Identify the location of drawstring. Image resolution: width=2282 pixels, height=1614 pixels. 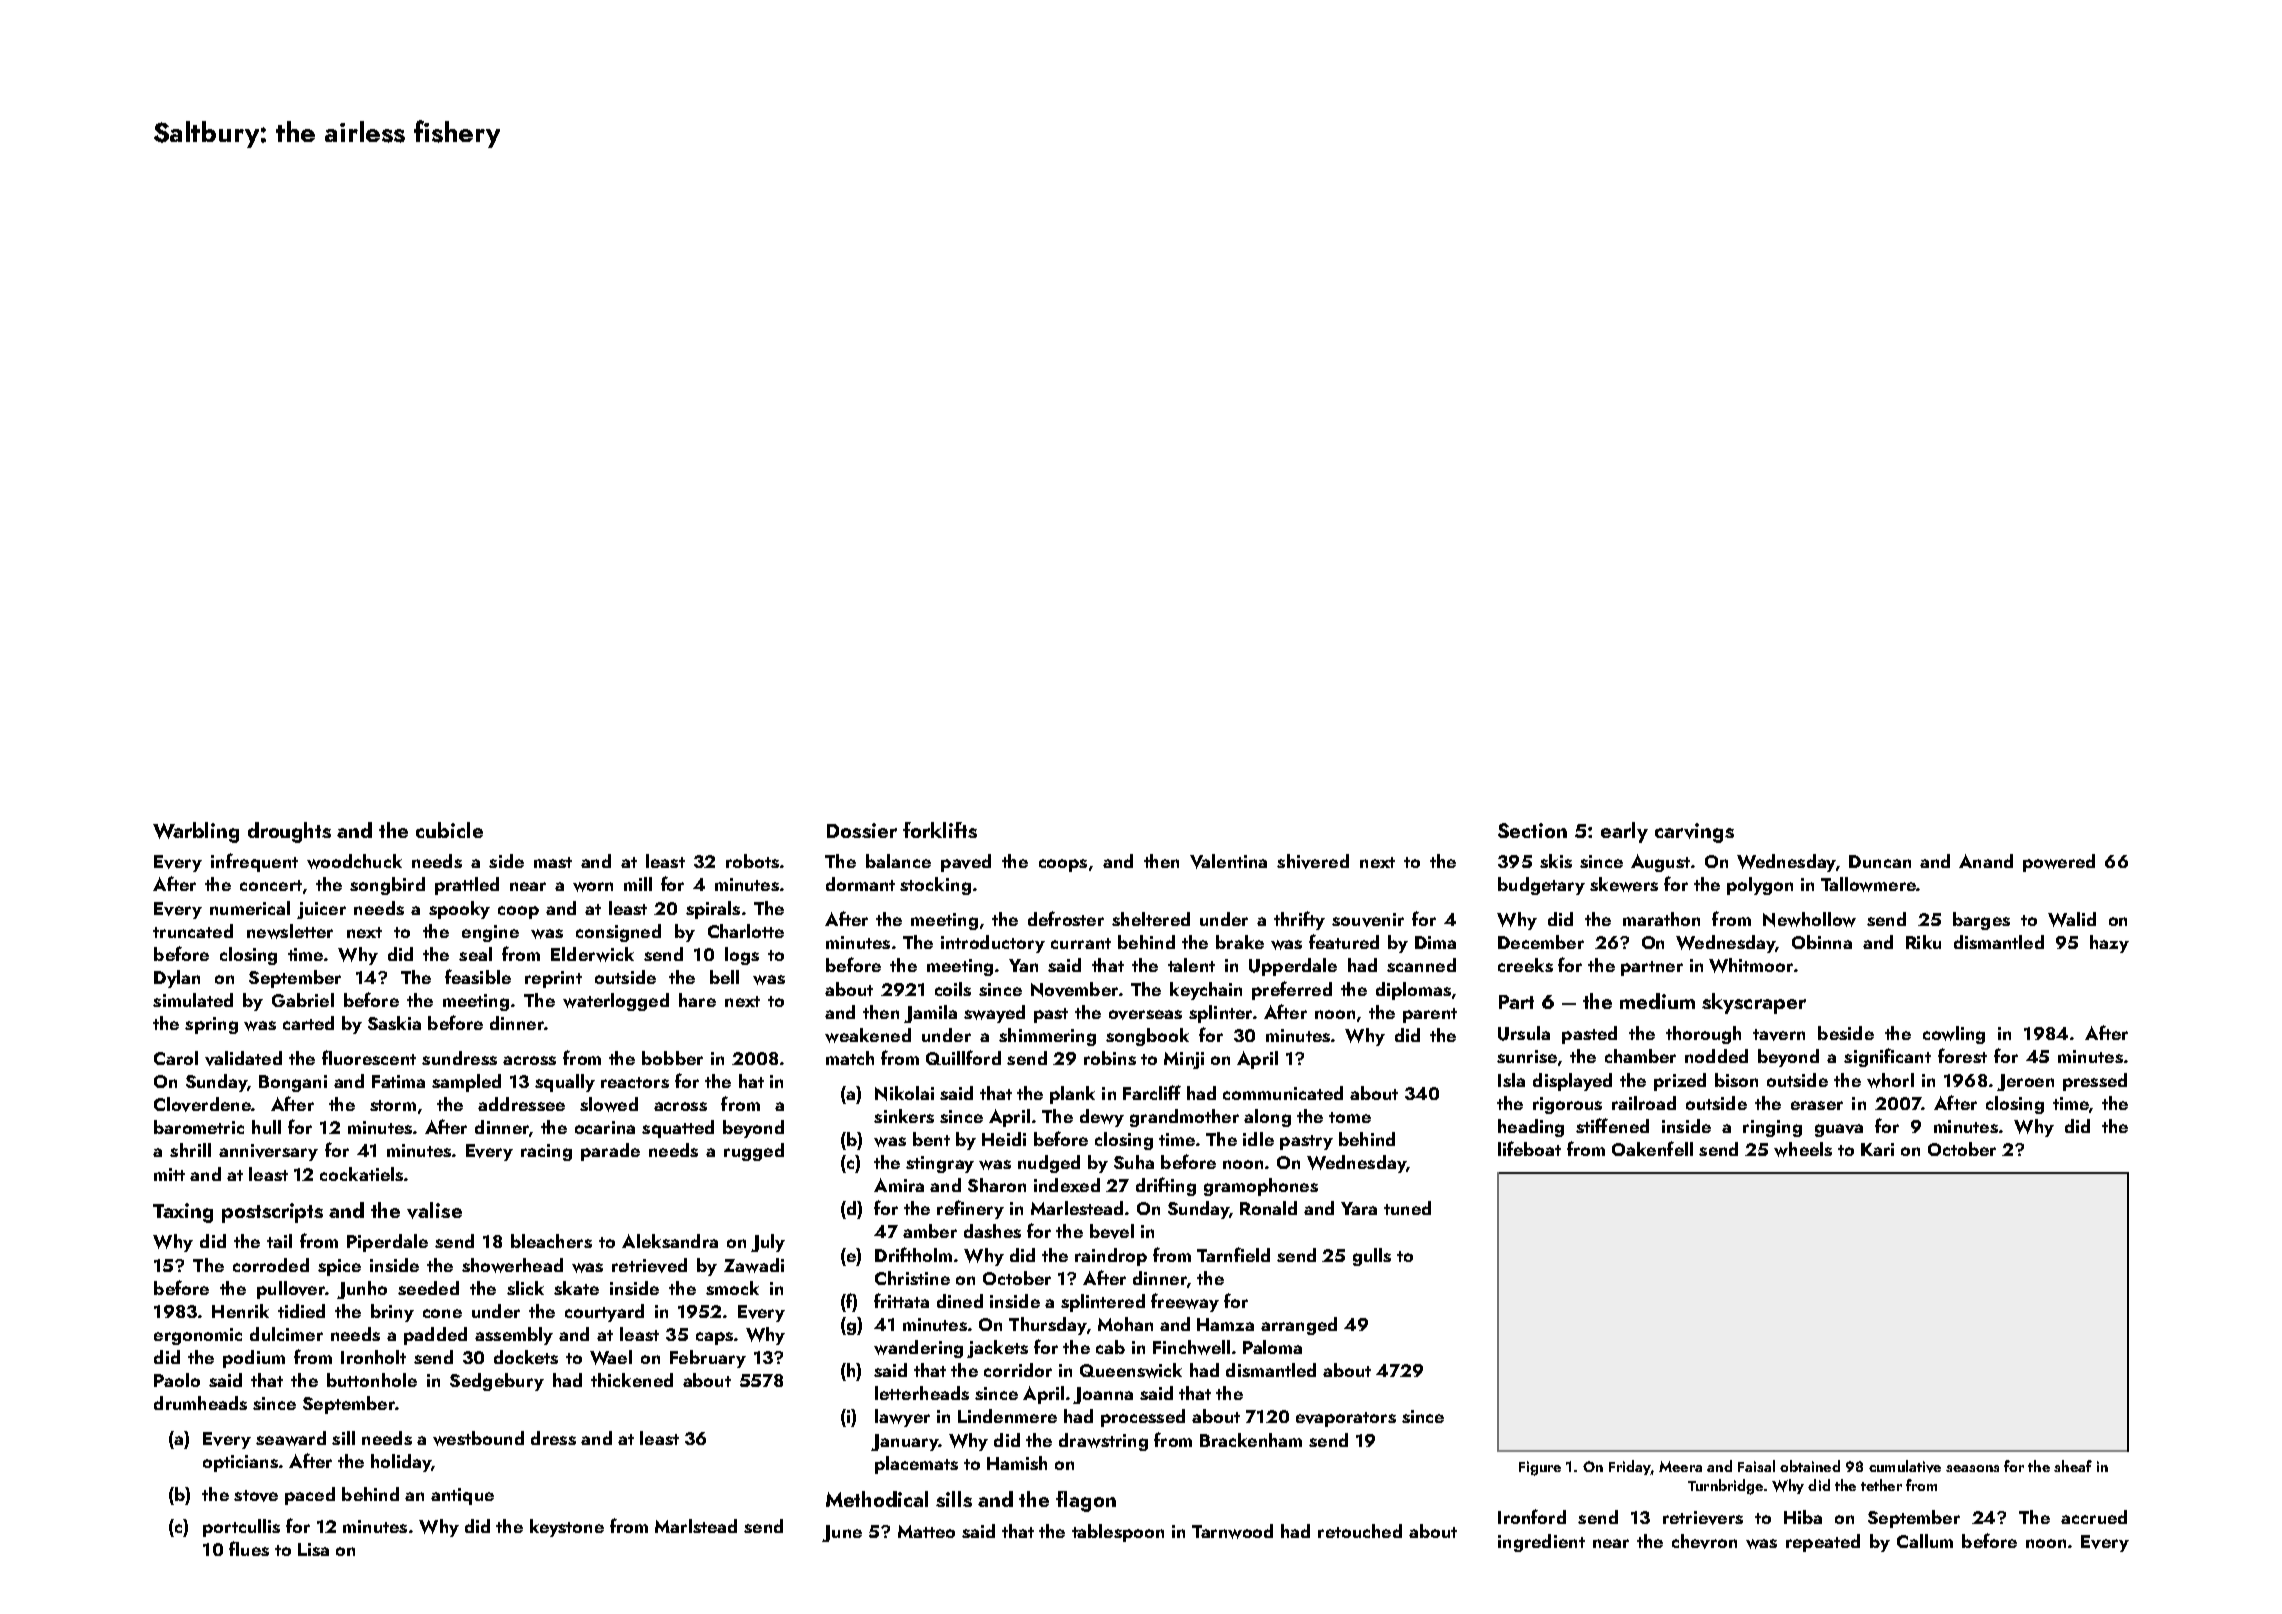
(1103, 1442).
